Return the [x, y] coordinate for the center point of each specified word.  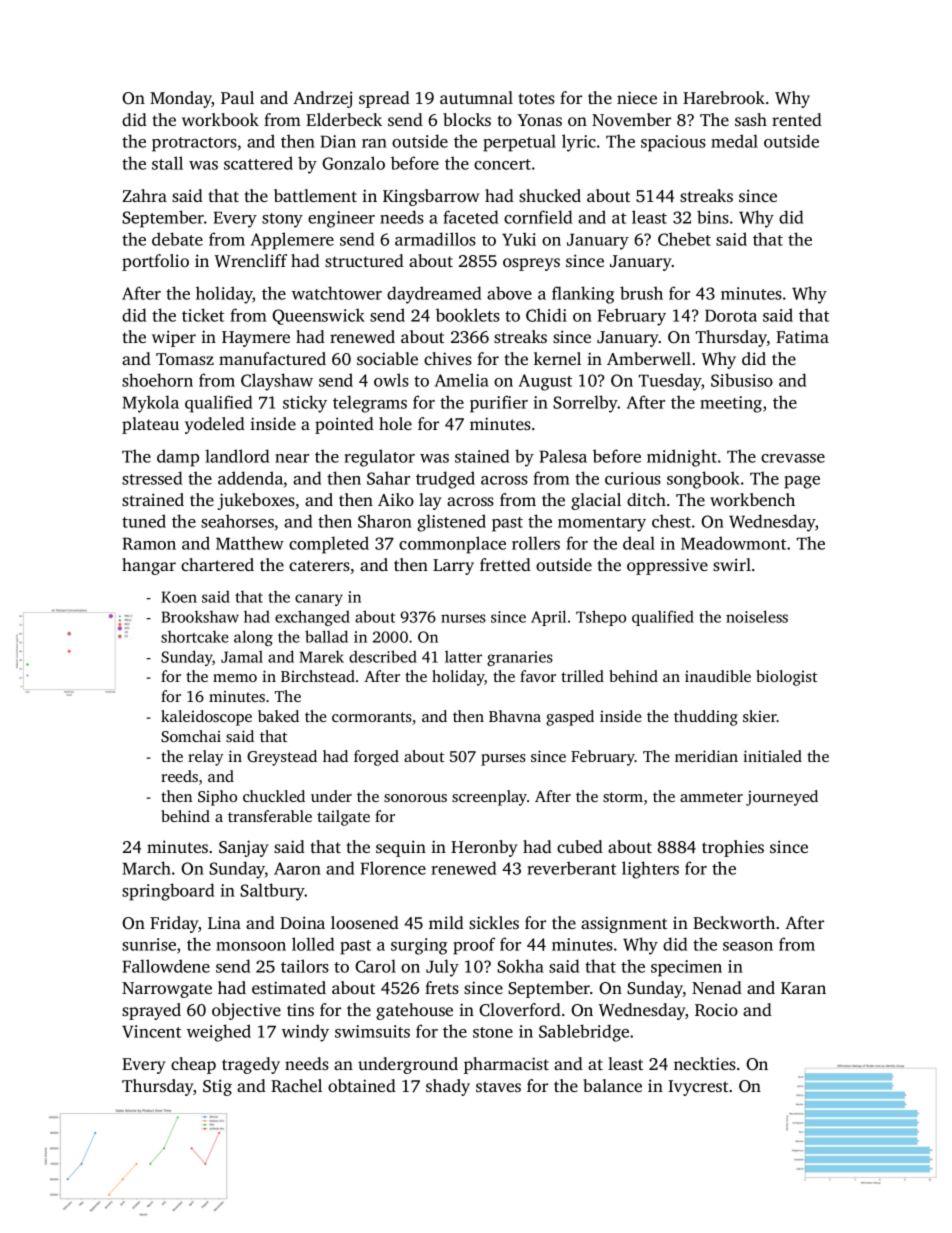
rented [797, 119]
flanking [583, 295]
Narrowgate [167, 990]
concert [502, 164]
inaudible [718, 676]
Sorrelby [585, 404]
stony [282, 220]
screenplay [489, 798]
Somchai [191, 736]
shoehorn [157, 380]
